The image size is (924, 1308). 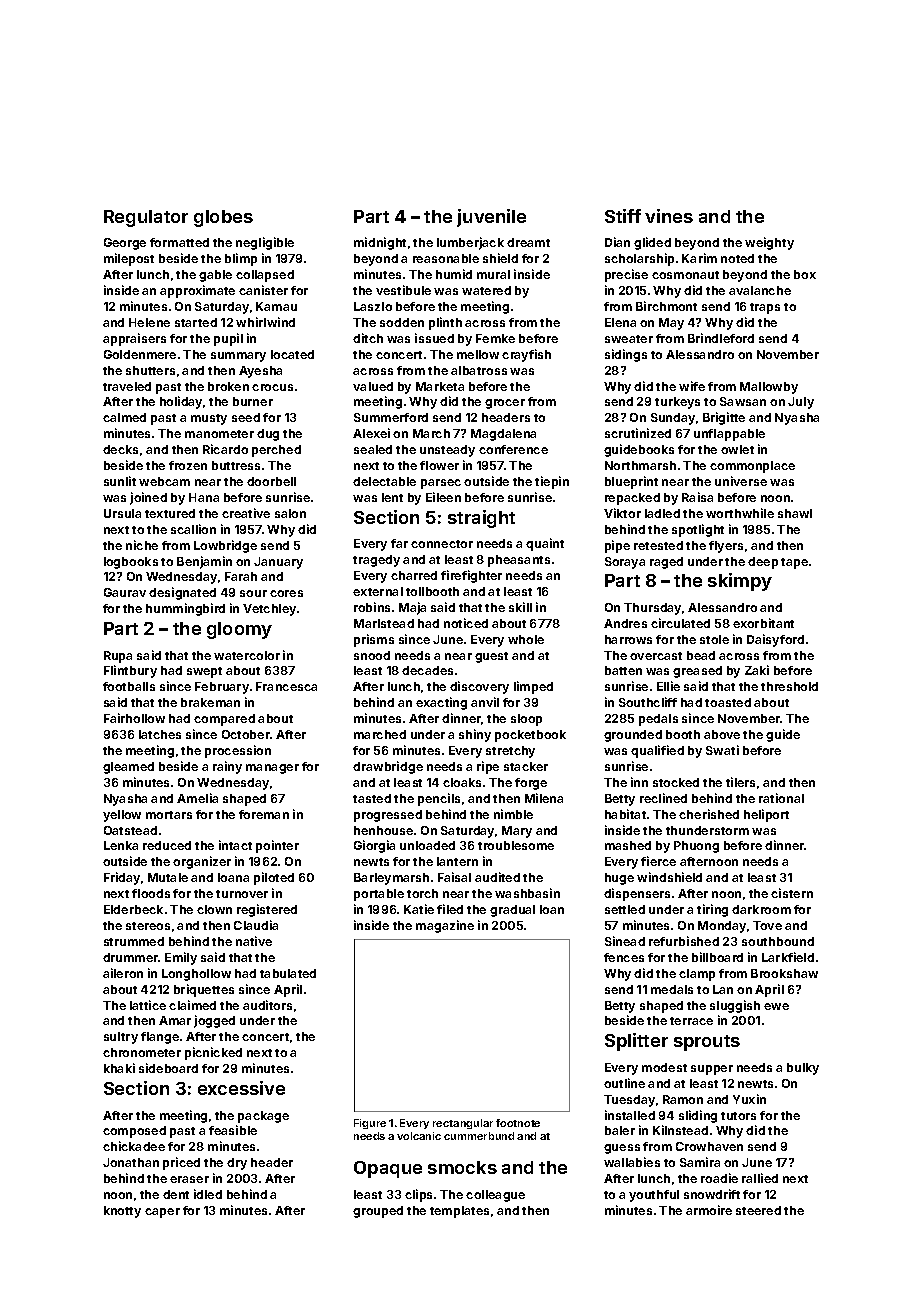 What do you see at coordinates (142, 1052) in the image?
I see `chronometer` at bounding box center [142, 1052].
